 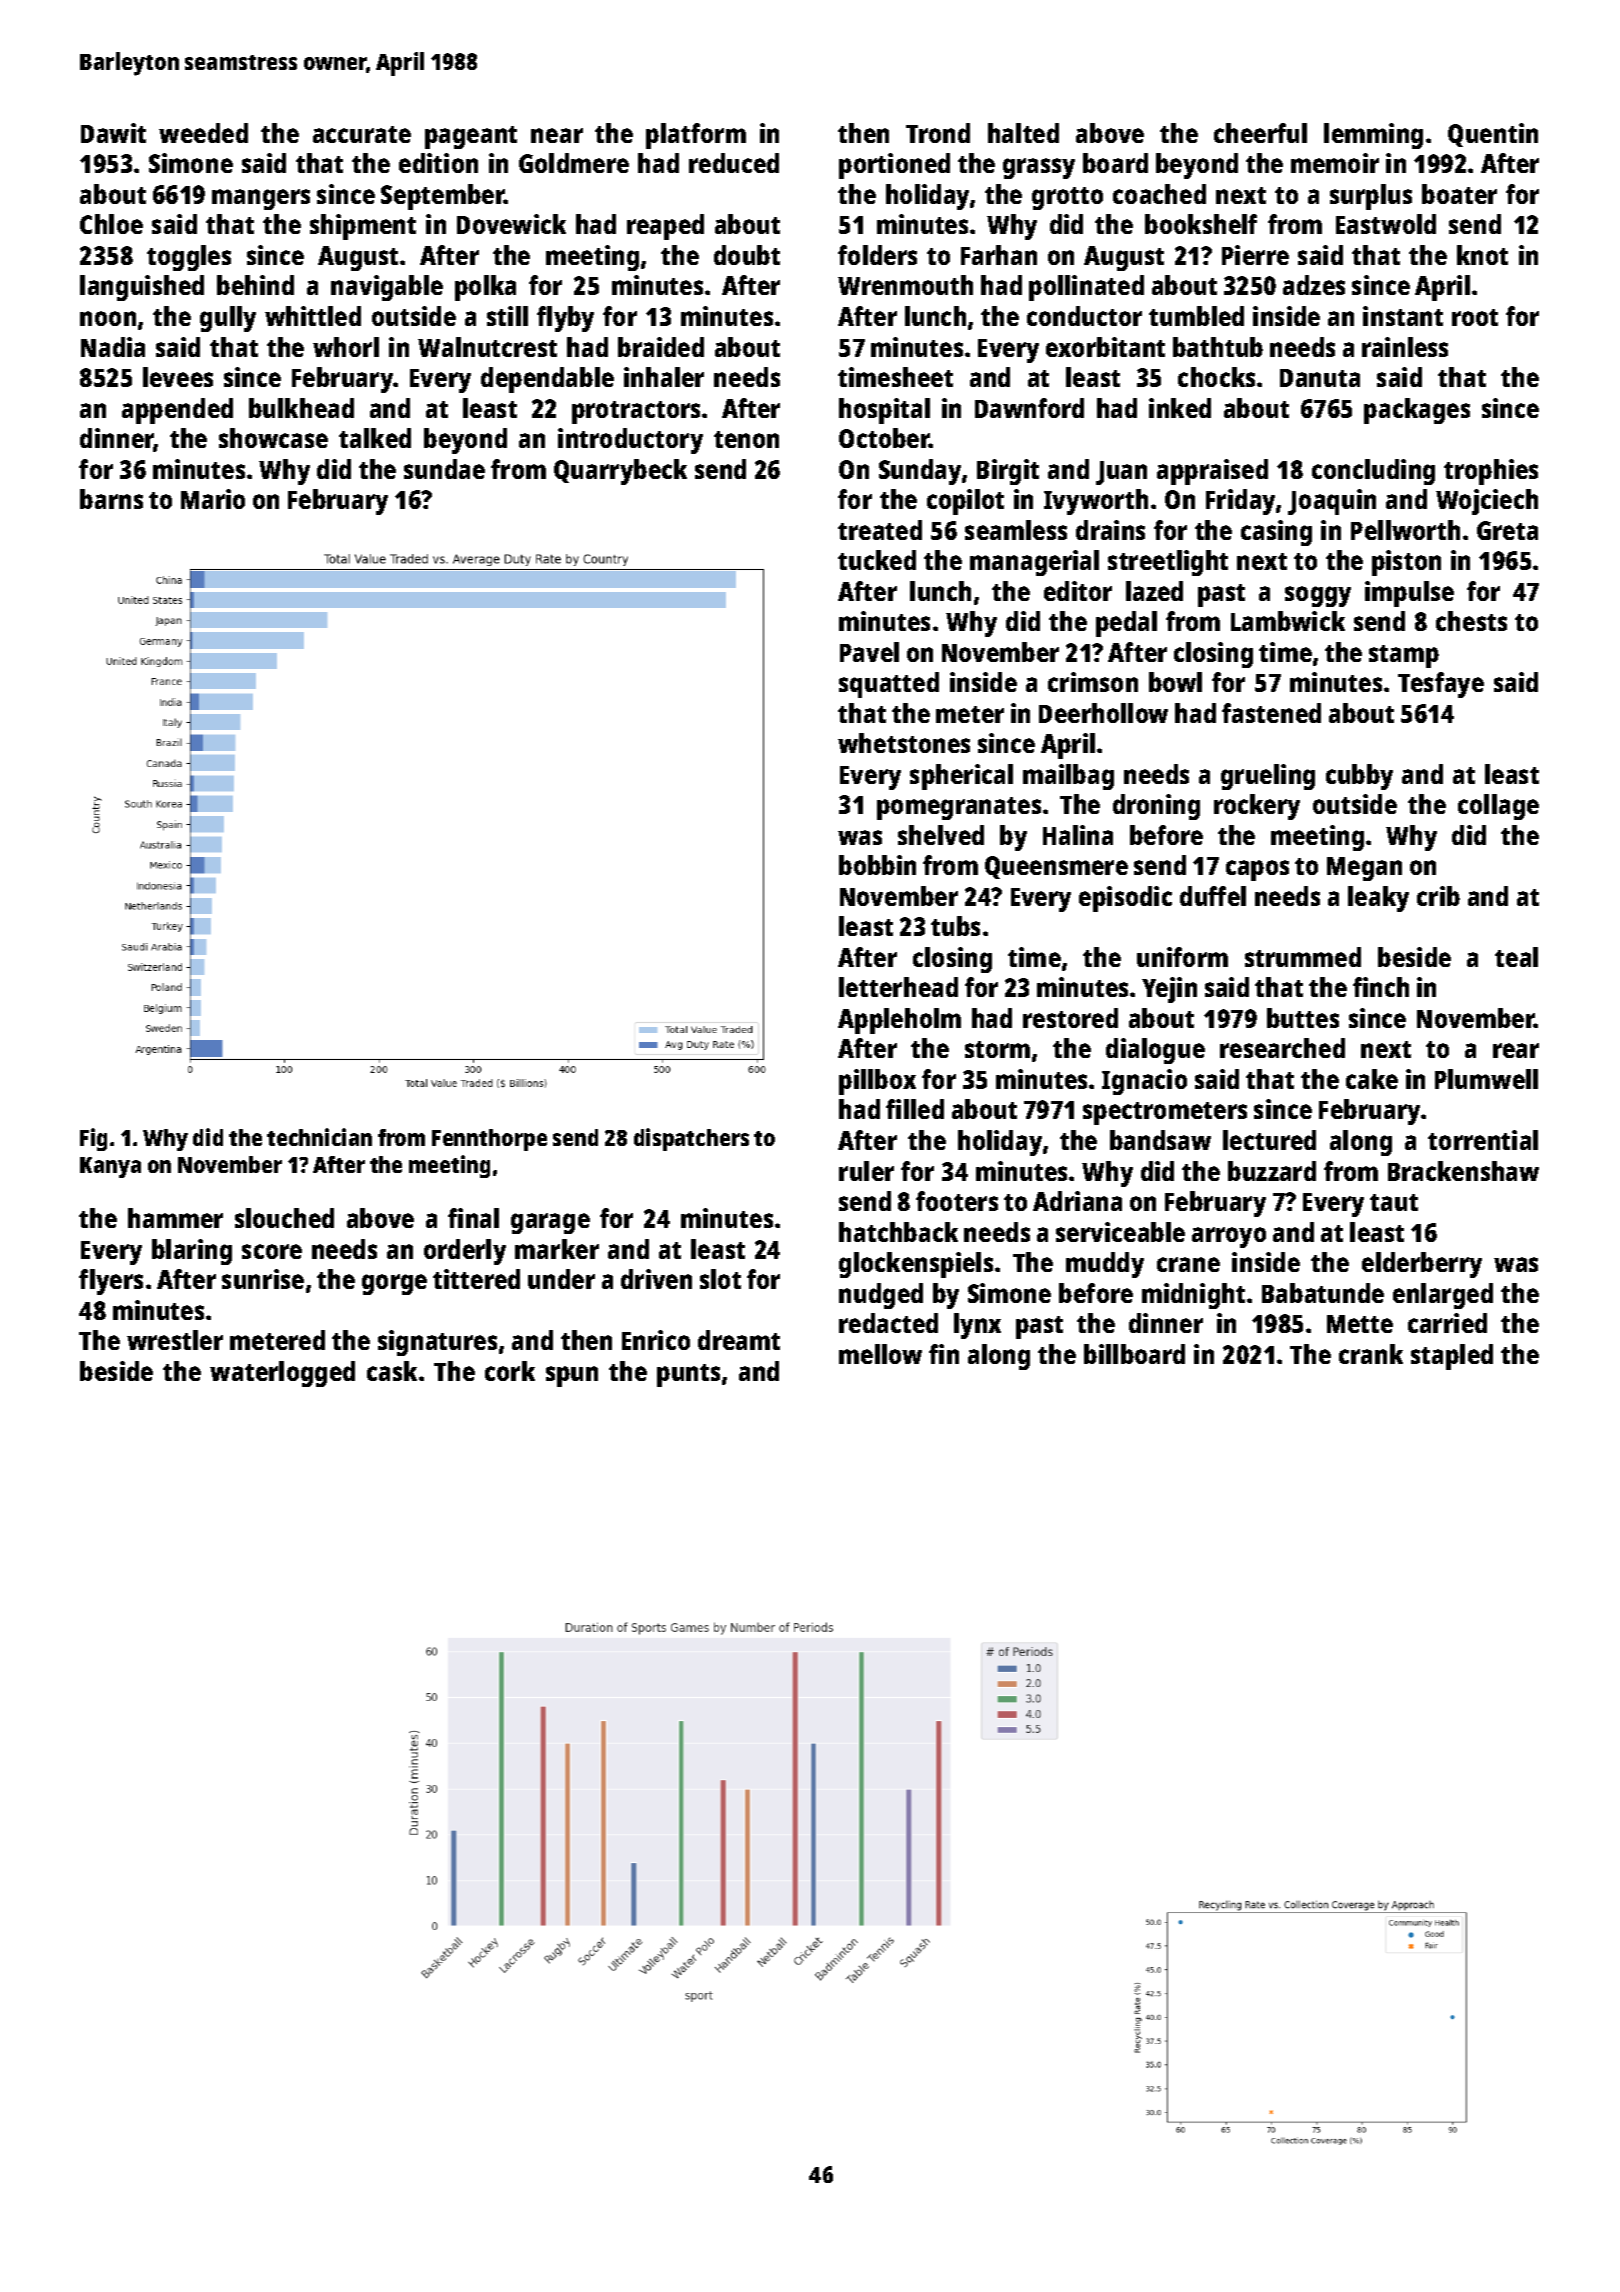 What do you see at coordinates (319, 1137) in the screenshot?
I see `technician` at bounding box center [319, 1137].
